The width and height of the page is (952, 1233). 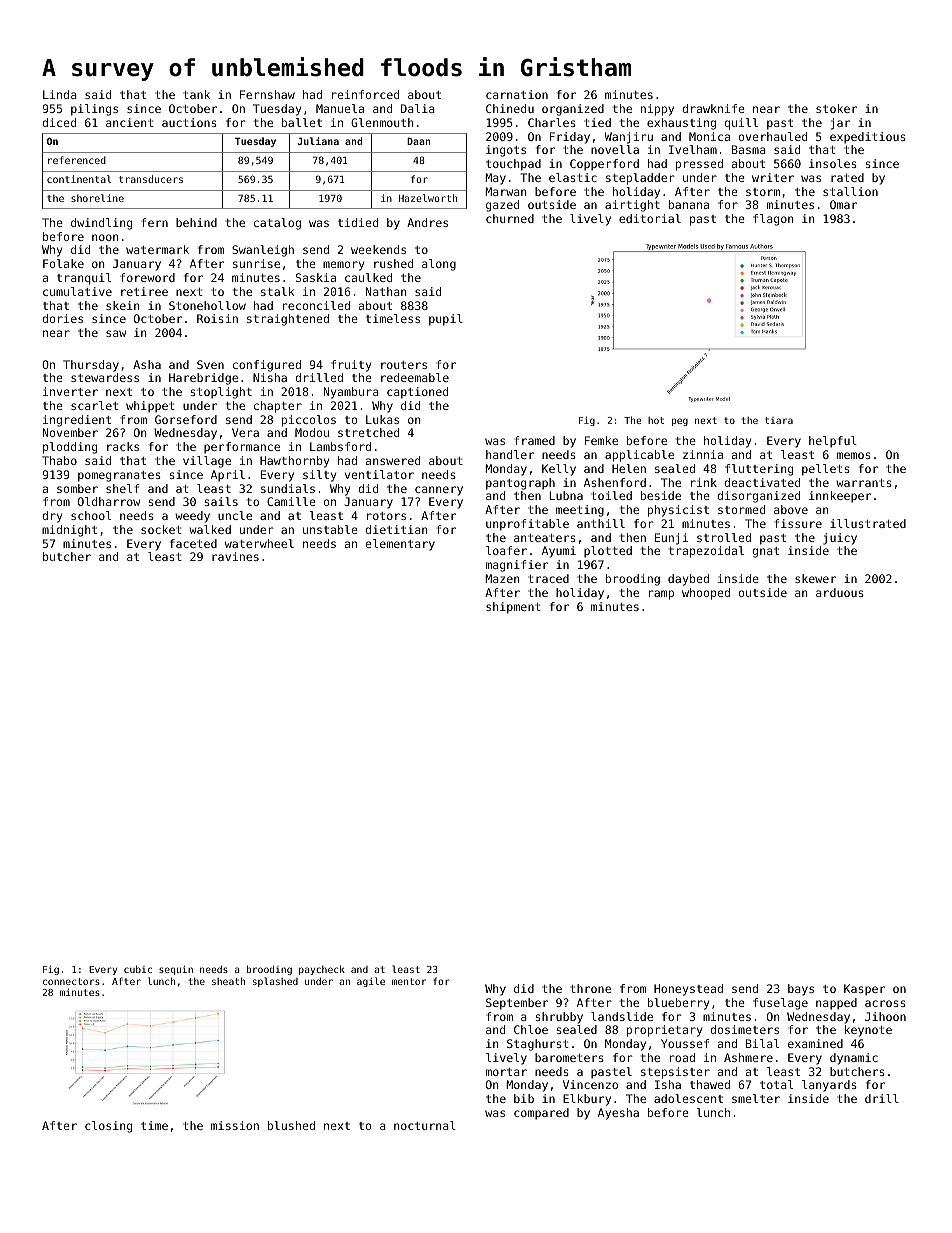 I want to click on tank, so click(x=196, y=94).
